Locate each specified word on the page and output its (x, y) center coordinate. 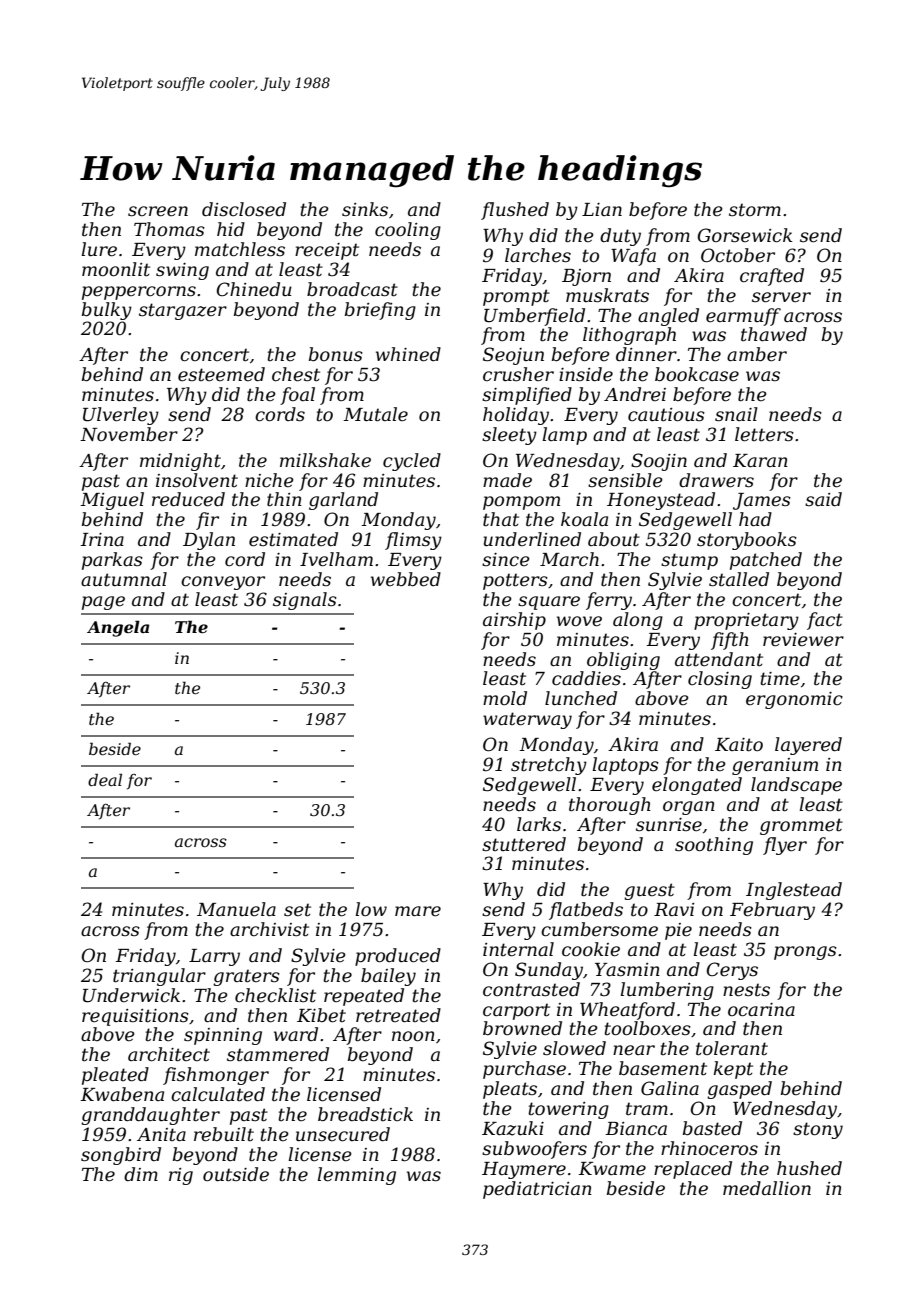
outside (236, 1174)
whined (408, 354)
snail (736, 414)
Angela (118, 628)
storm (755, 210)
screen (158, 211)
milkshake (325, 460)
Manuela (236, 909)
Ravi (674, 909)
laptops (625, 766)
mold (505, 698)
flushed (515, 211)
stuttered (524, 844)
